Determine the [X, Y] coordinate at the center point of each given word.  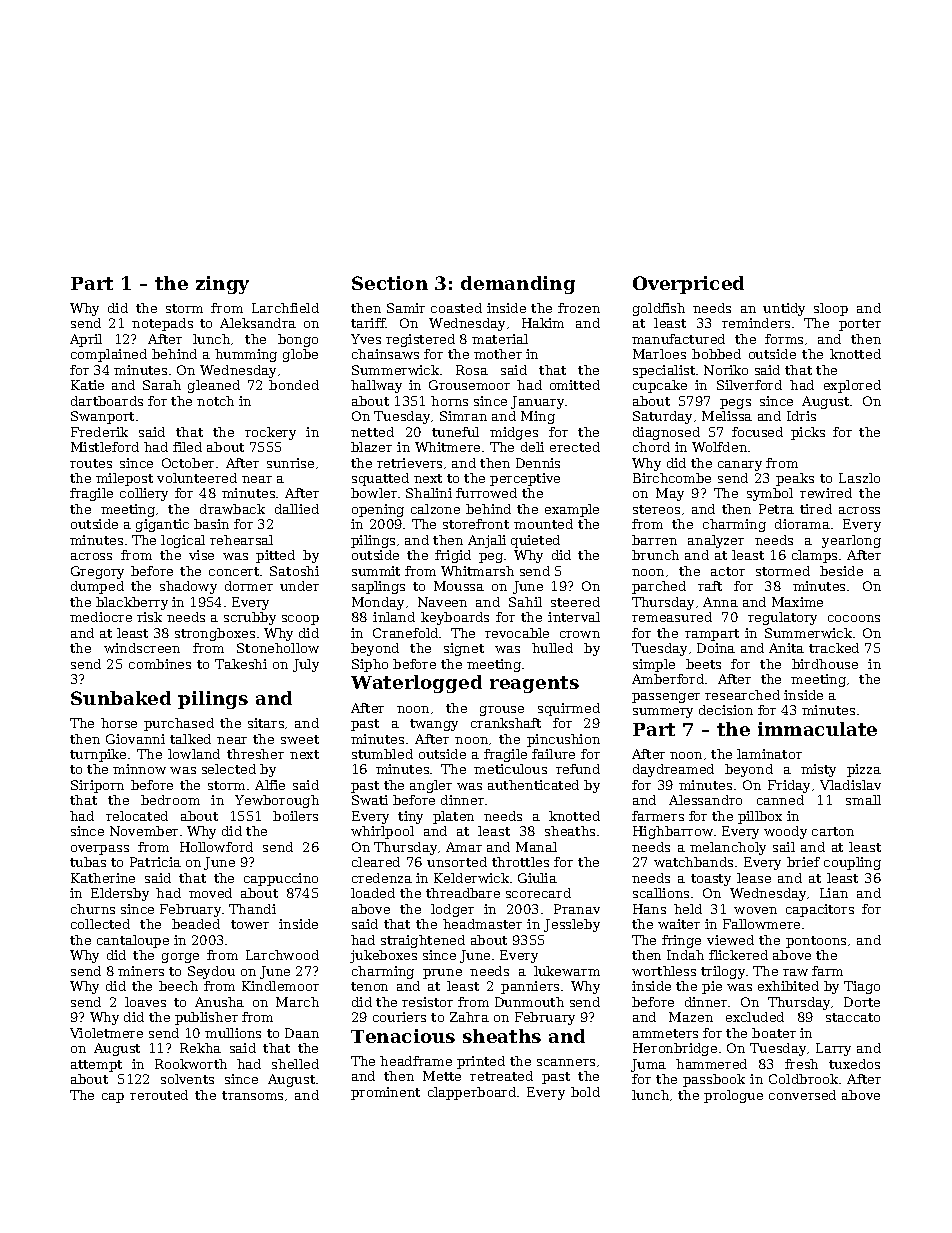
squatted [380, 479]
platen [453, 817]
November [144, 831]
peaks [795, 479]
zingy [222, 285]
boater [774, 1033]
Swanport [102, 417]
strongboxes [215, 634]
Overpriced [688, 285]
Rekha [200, 1048]
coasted [456, 308]
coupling [852, 863]
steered [575, 602]
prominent [385, 1093]
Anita [786, 648]
